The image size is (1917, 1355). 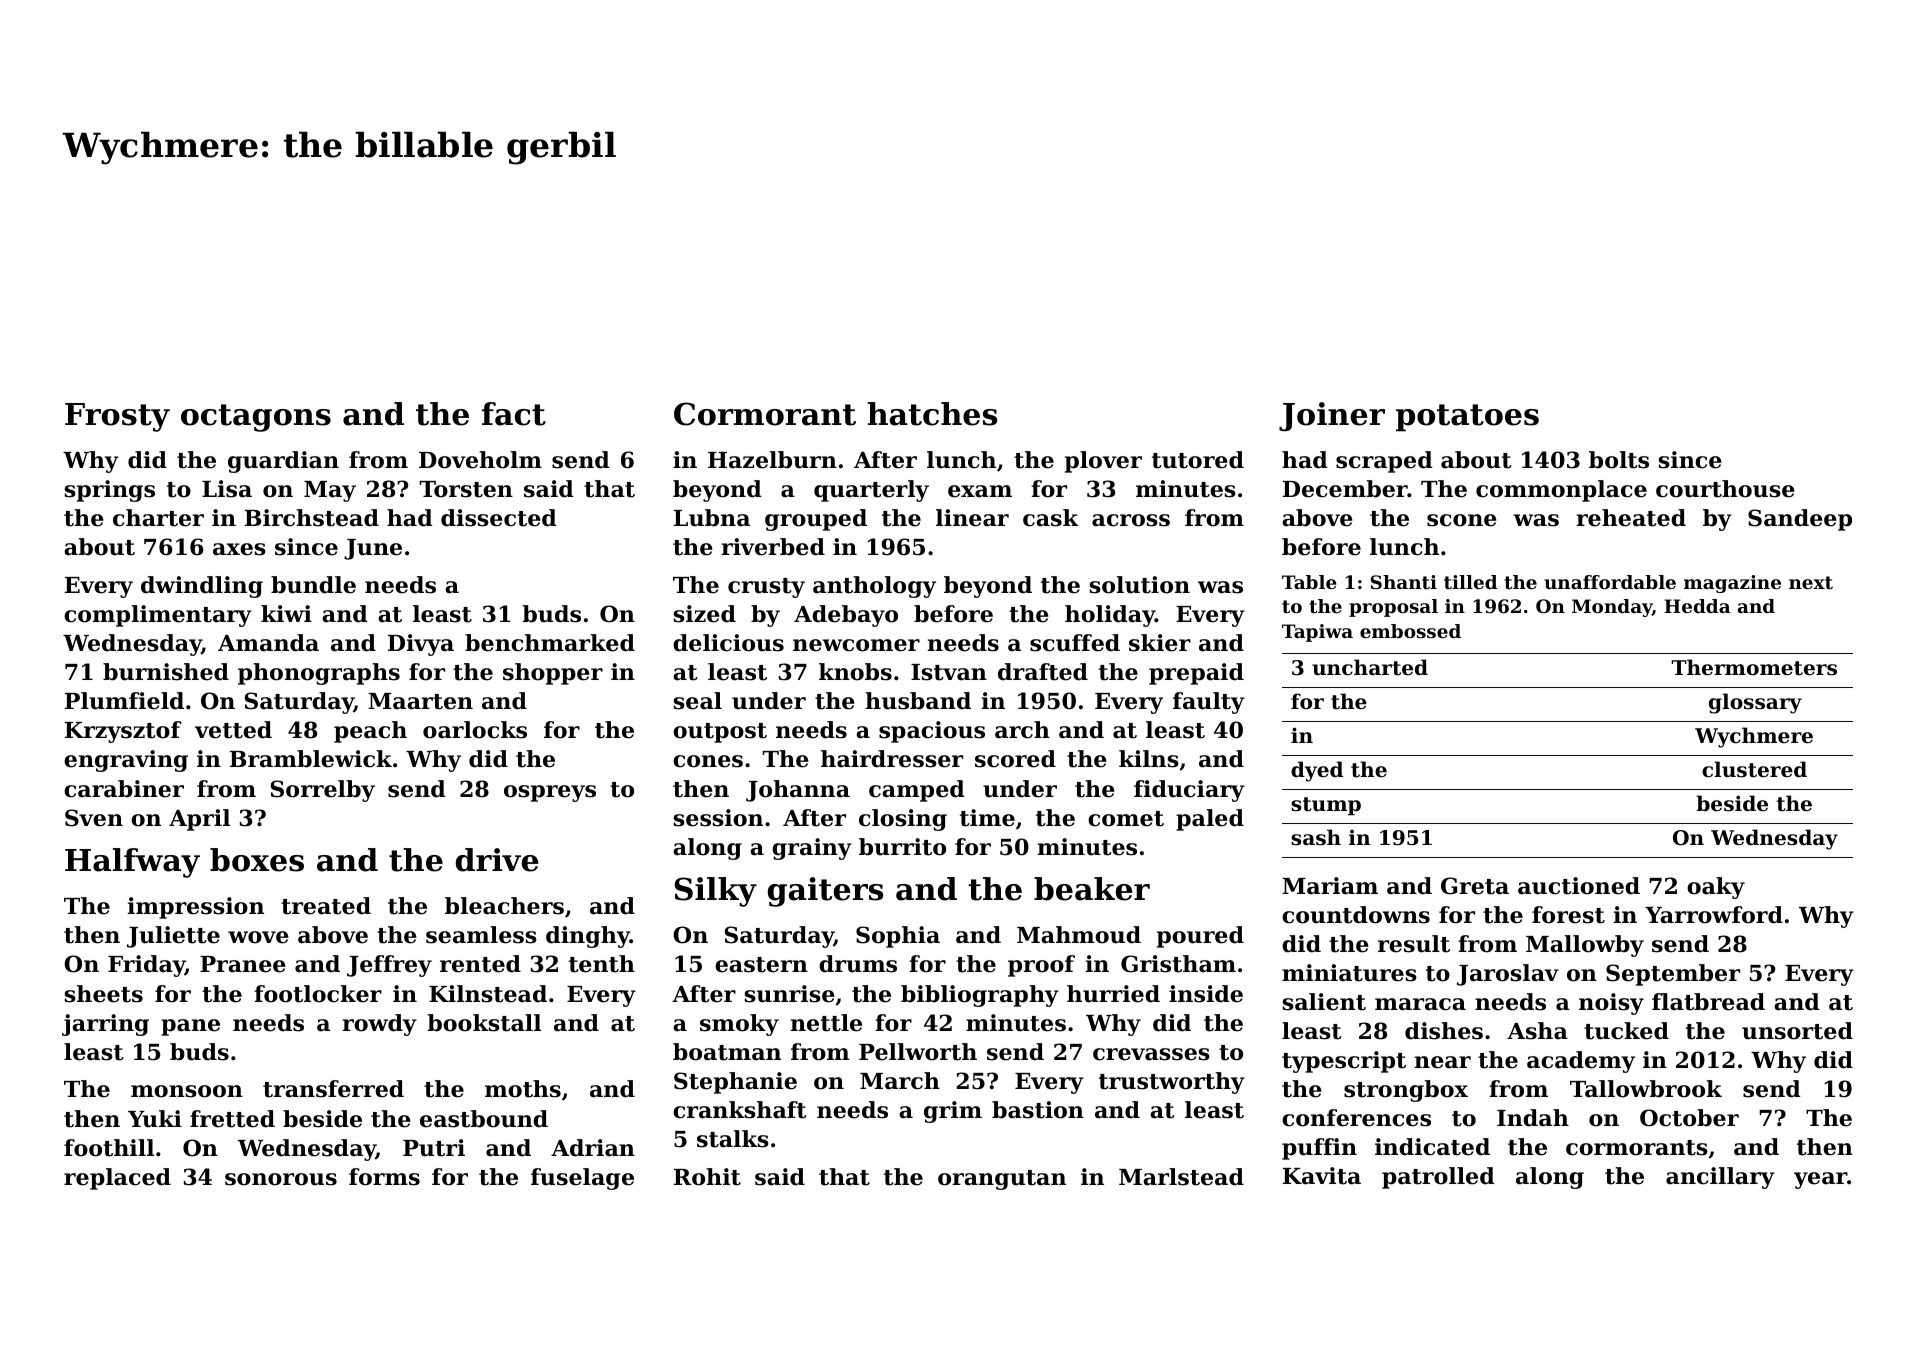 What do you see at coordinates (1103, 462) in the screenshot?
I see `plover` at bounding box center [1103, 462].
